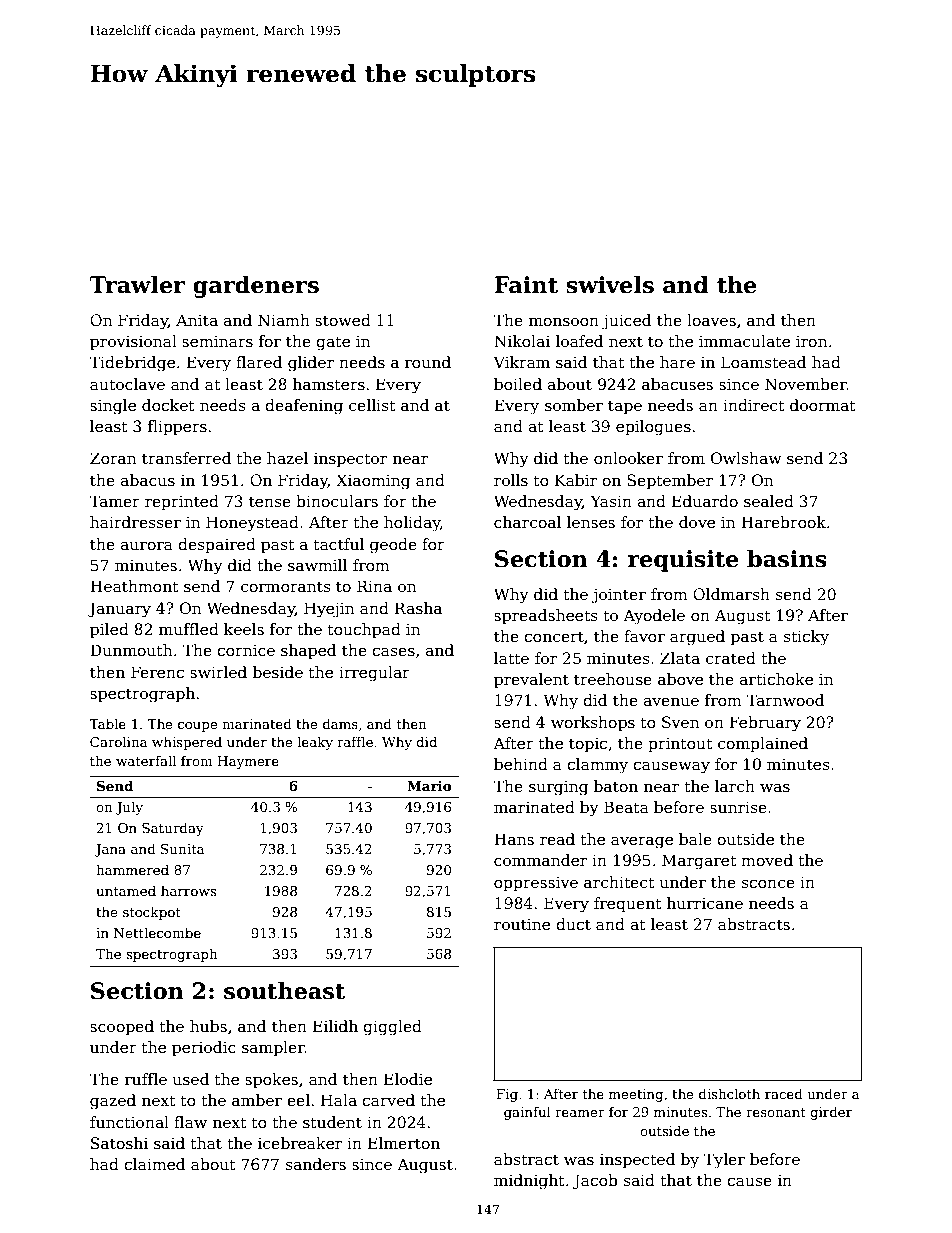 This screenshot has height=1233, width=952. Describe the element at coordinates (248, 762) in the screenshot. I see `Haymere` at that location.
